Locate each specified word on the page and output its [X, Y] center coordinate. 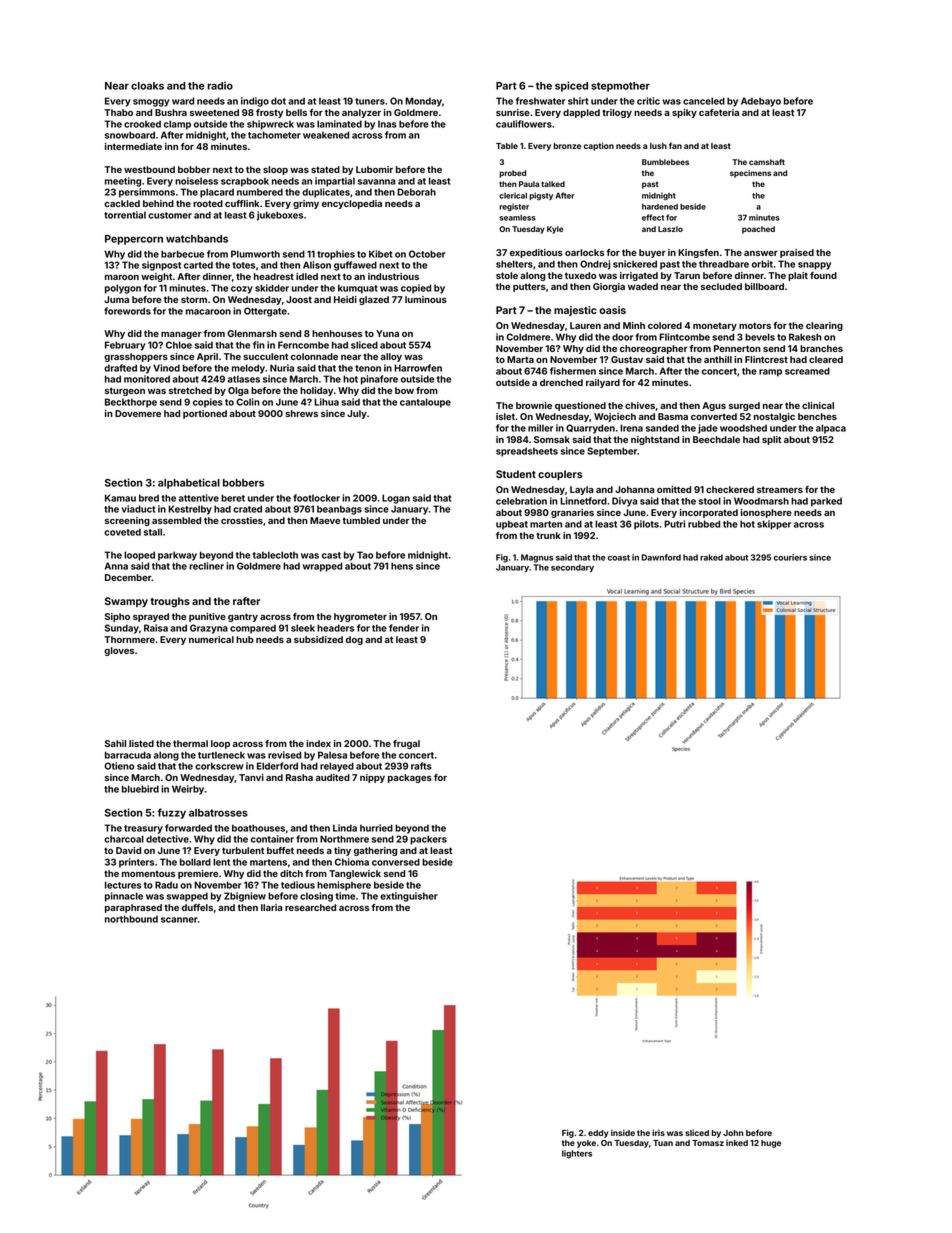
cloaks [147, 86]
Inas [387, 124]
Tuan [663, 1143]
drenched [561, 382]
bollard [195, 862]
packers [428, 840]
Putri [674, 524]
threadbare [724, 264]
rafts [421, 766]
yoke [586, 1144]
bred [149, 498]
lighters [577, 1154]
